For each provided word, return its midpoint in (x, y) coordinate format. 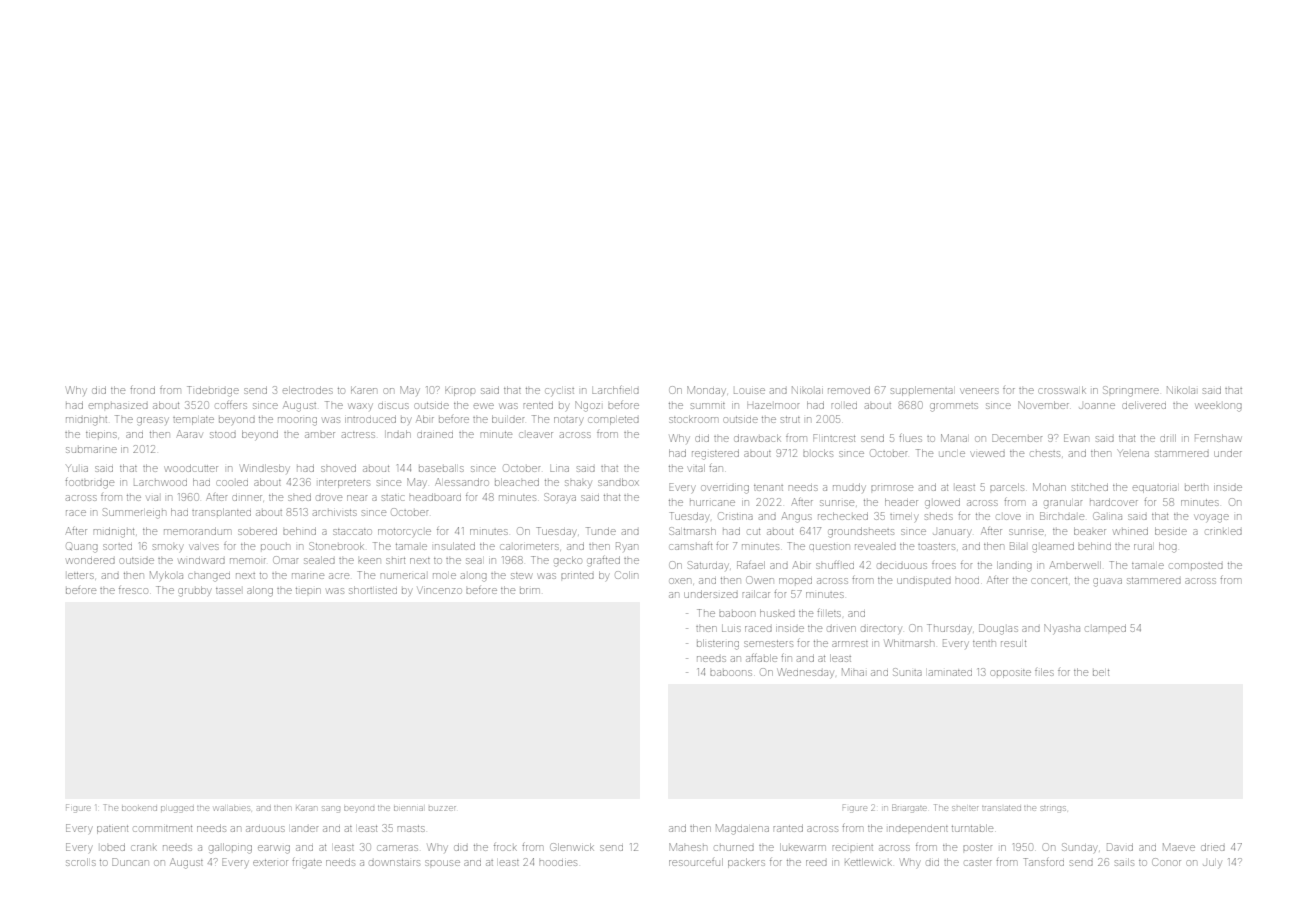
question (829, 547)
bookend (139, 808)
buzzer (442, 808)
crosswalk (1062, 390)
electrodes (308, 390)
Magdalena (742, 829)
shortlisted (373, 590)
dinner (247, 498)
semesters (768, 644)
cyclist (559, 392)
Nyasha (1062, 629)
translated (1001, 808)
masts (411, 829)
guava (1108, 582)
